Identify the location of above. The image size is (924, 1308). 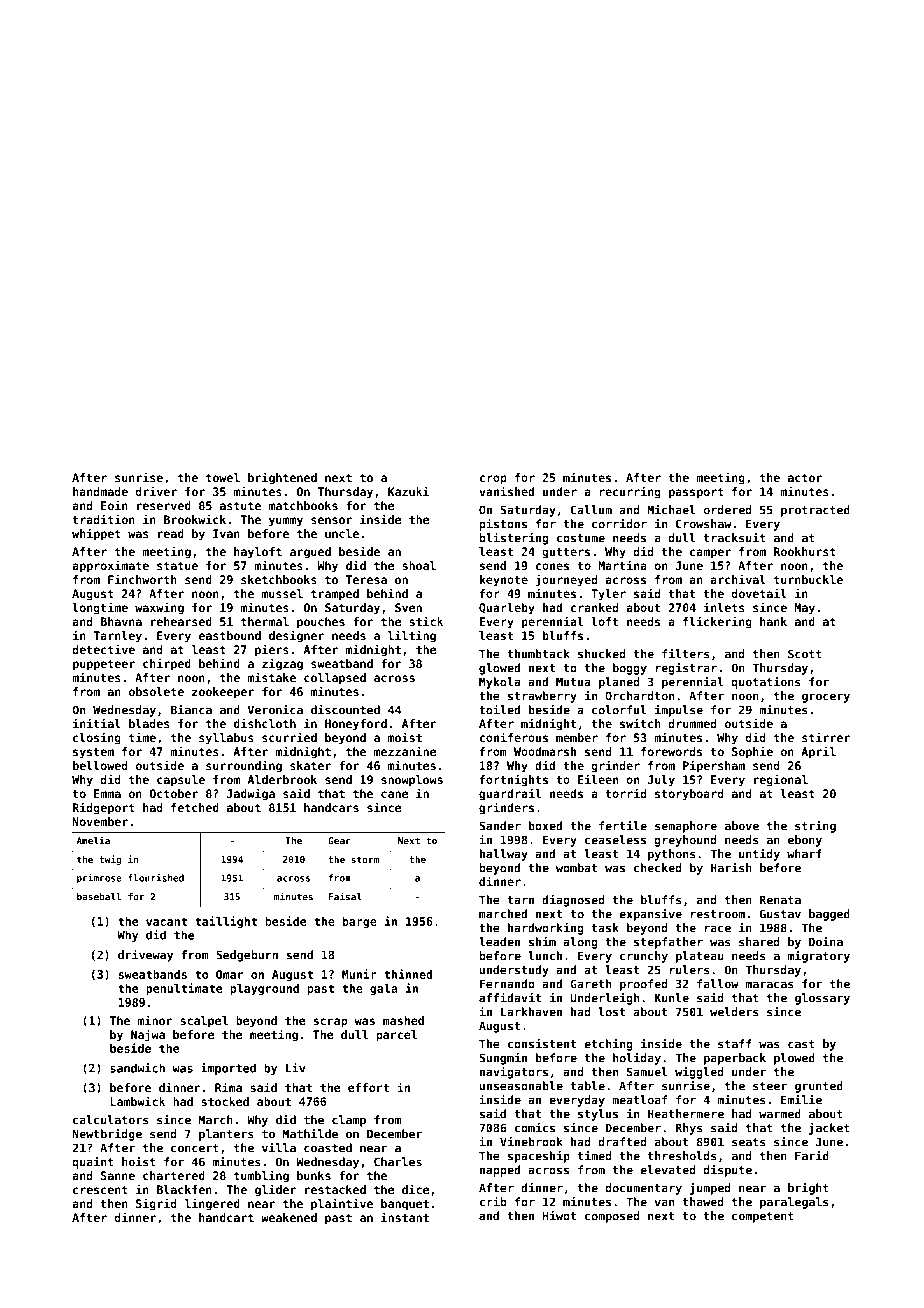
(742, 826).
